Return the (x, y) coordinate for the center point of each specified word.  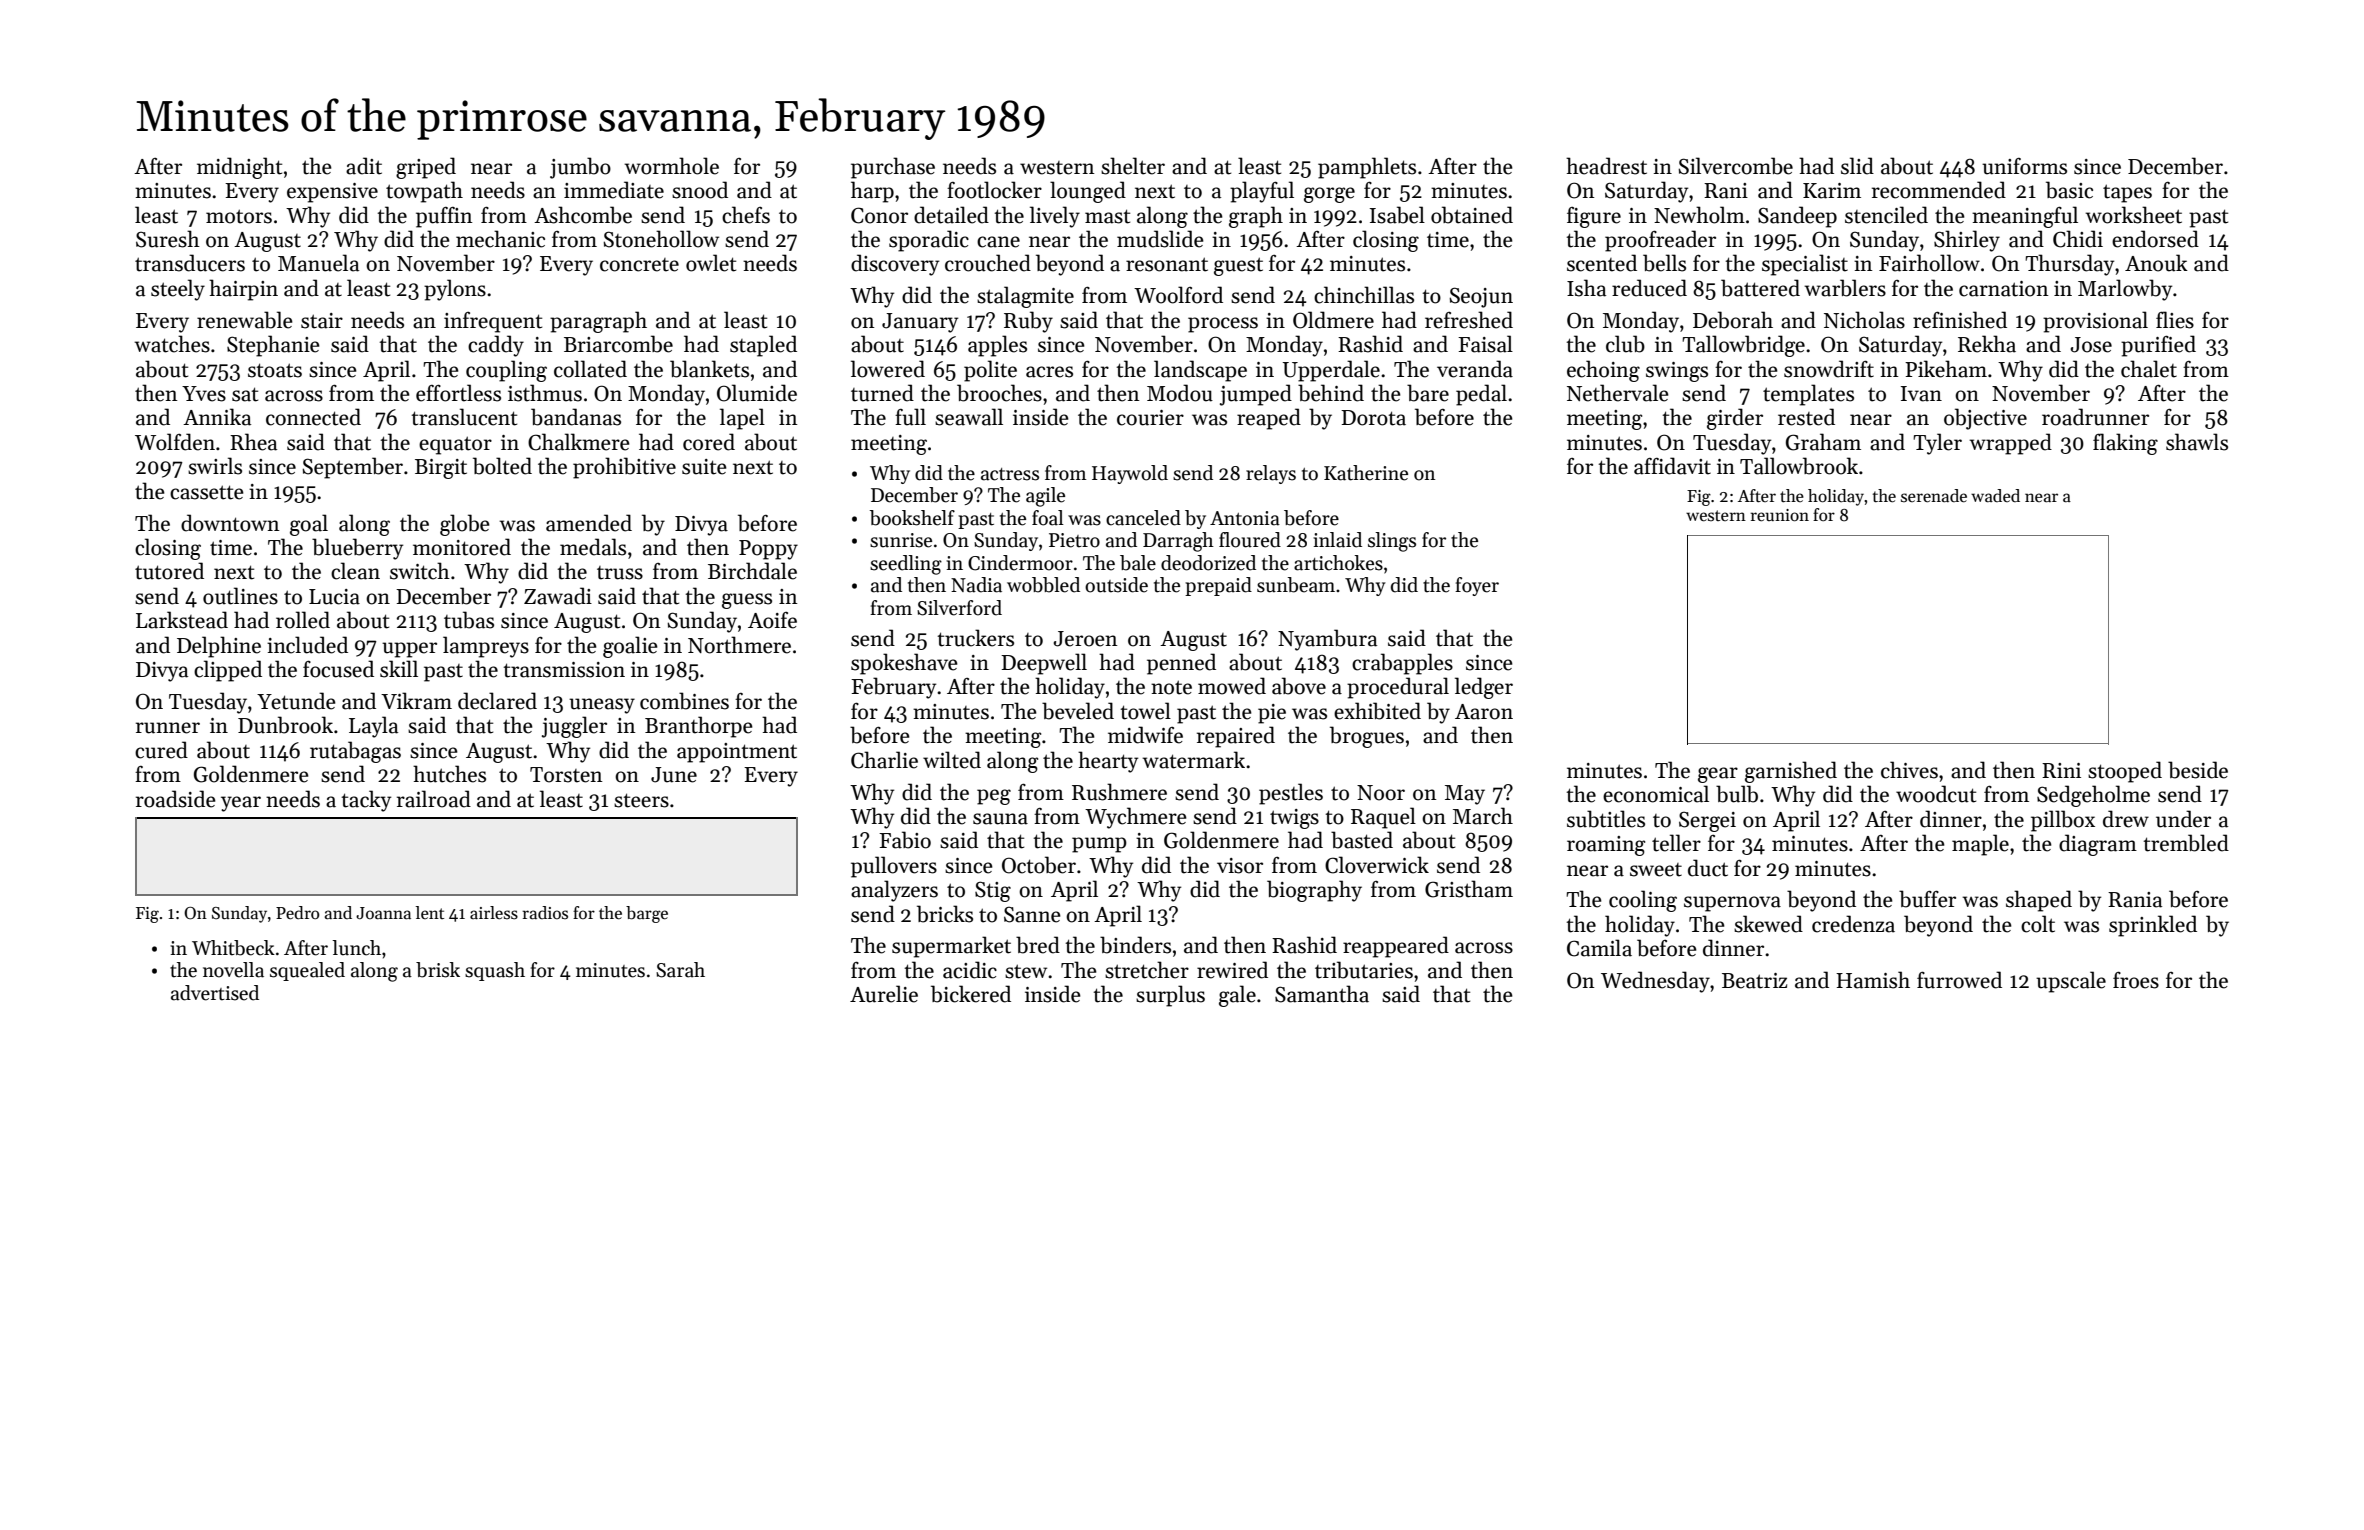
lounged (1088, 192)
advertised (215, 993)
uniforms (2024, 166)
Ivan (1921, 394)
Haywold (1130, 474)
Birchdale (752, 571)
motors (239, 216)
